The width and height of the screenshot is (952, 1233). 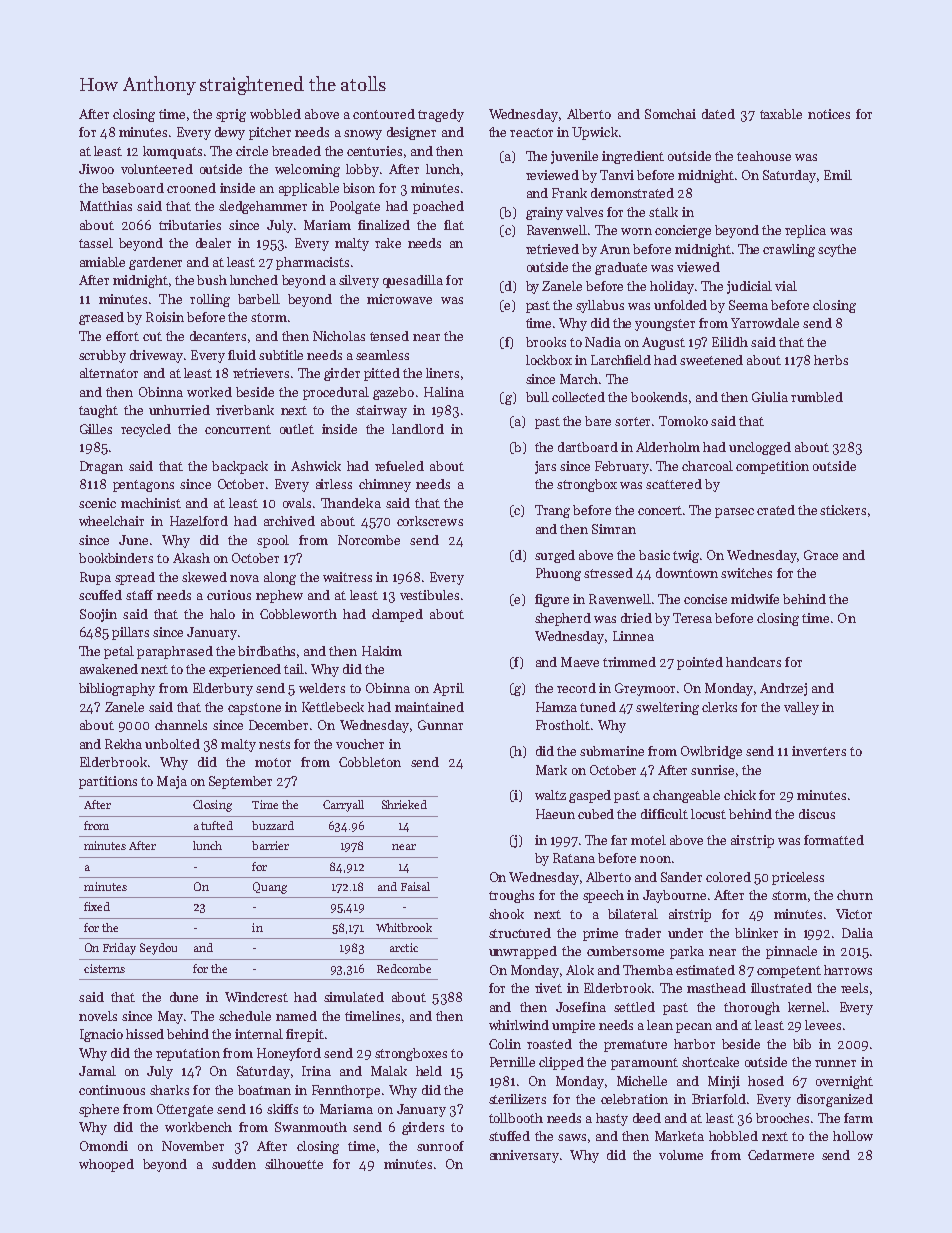 What do you see at coordinates (98, 615) in the screenshot?
I see `Soojin` at bounding box center [98, 615].
